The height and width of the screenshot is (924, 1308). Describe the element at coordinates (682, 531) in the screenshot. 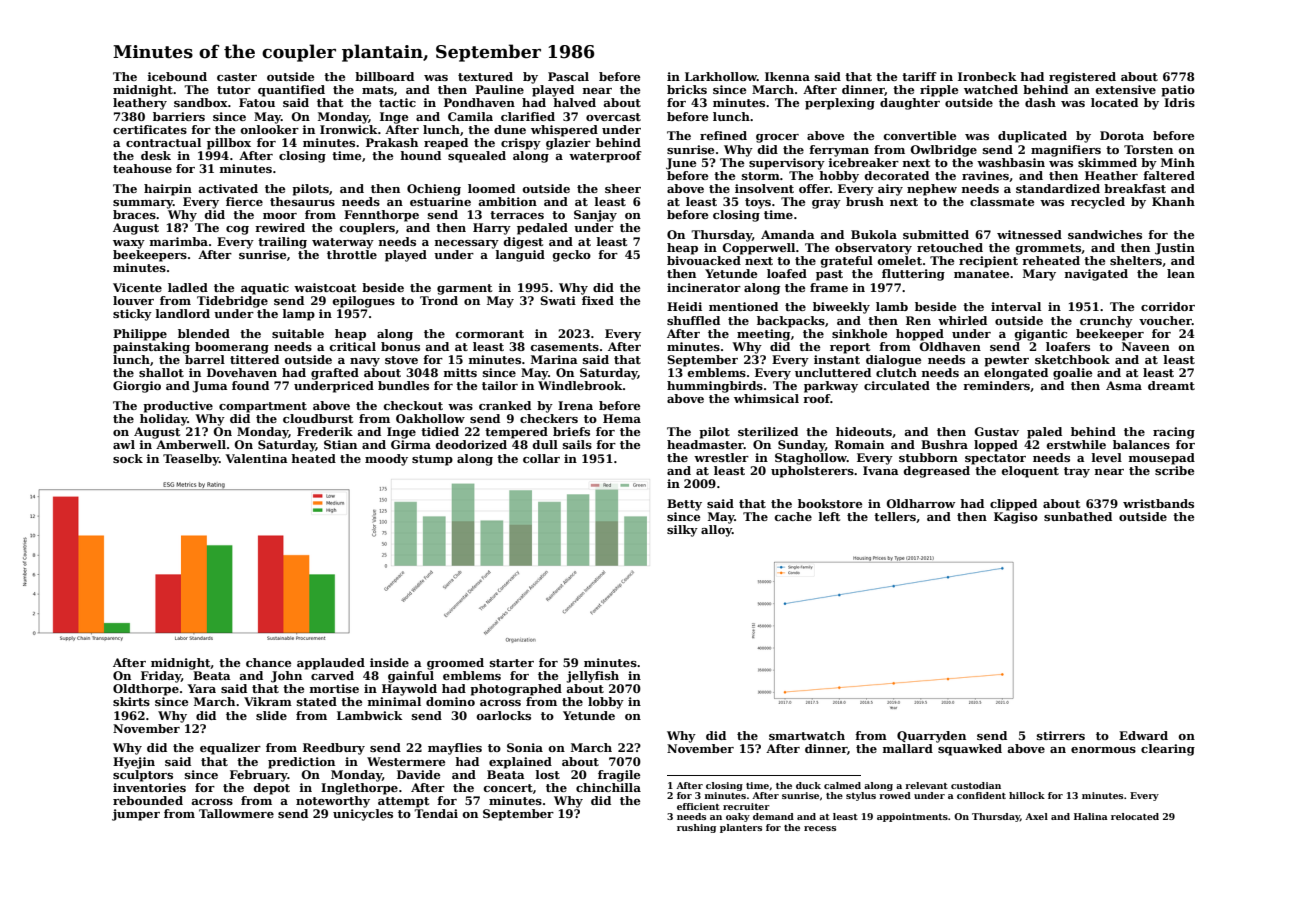

I see `silky` at that location.
